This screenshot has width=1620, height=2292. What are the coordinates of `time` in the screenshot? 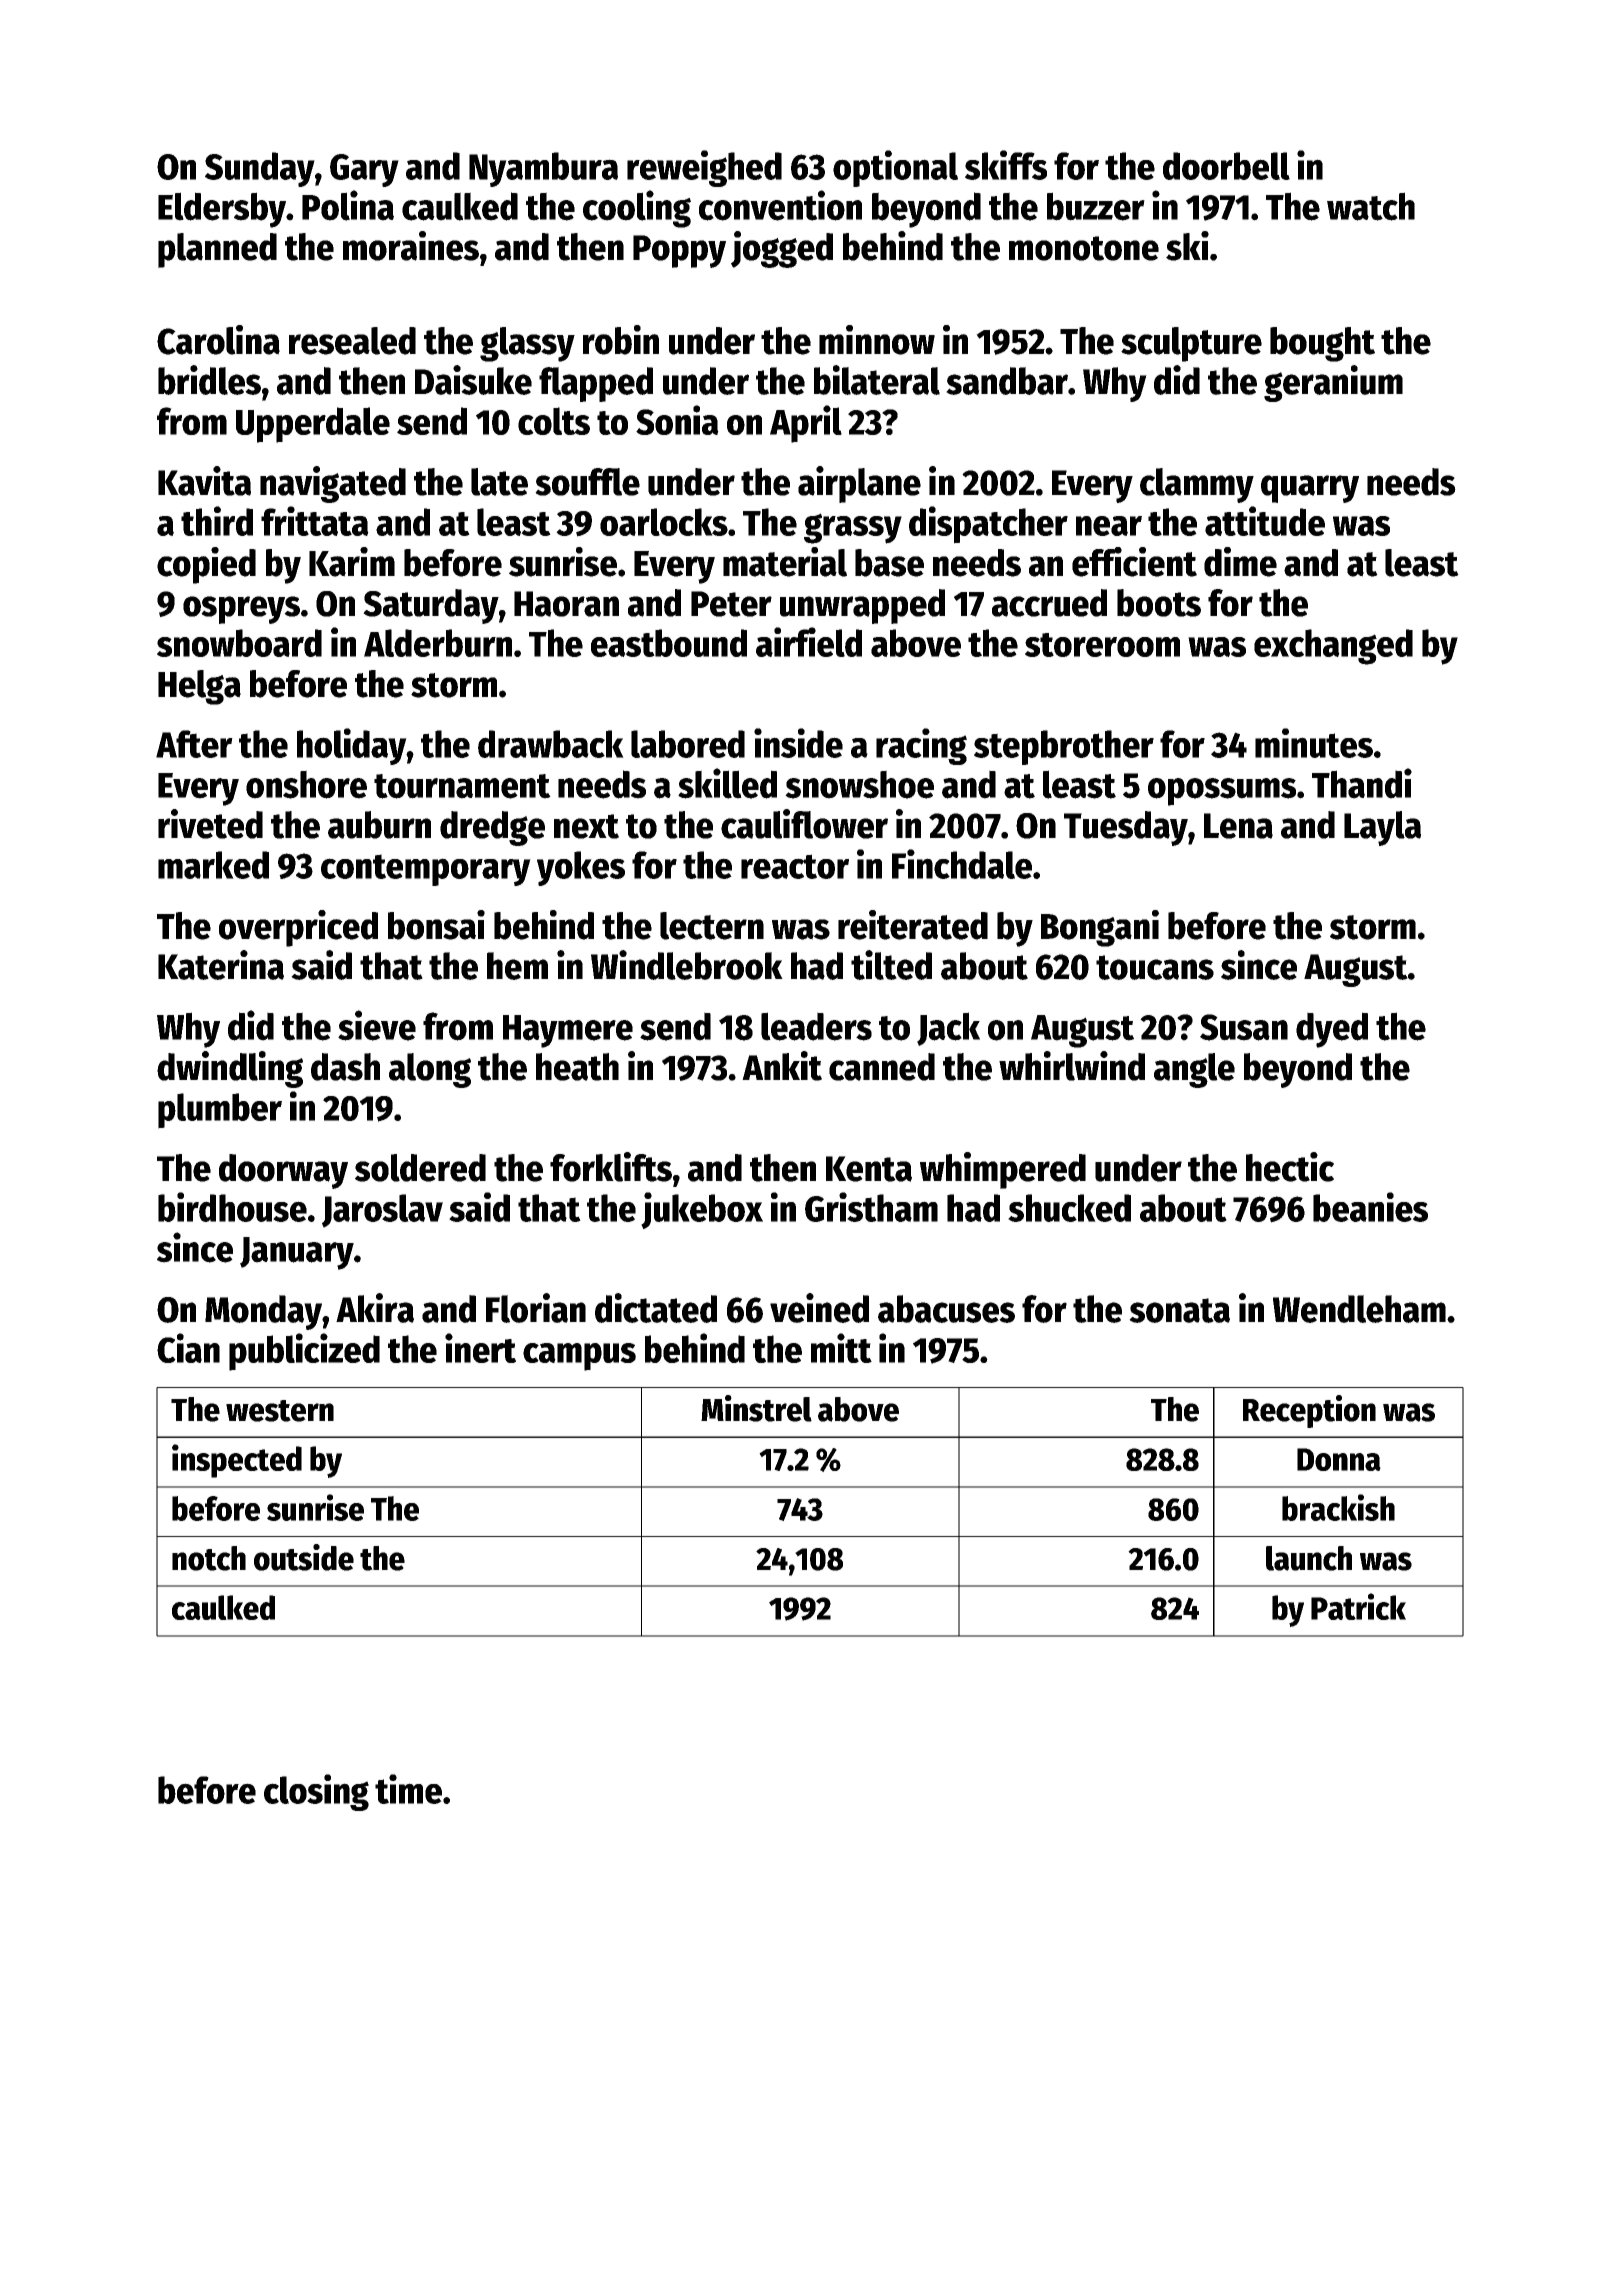 It's located at (408, 1789).
